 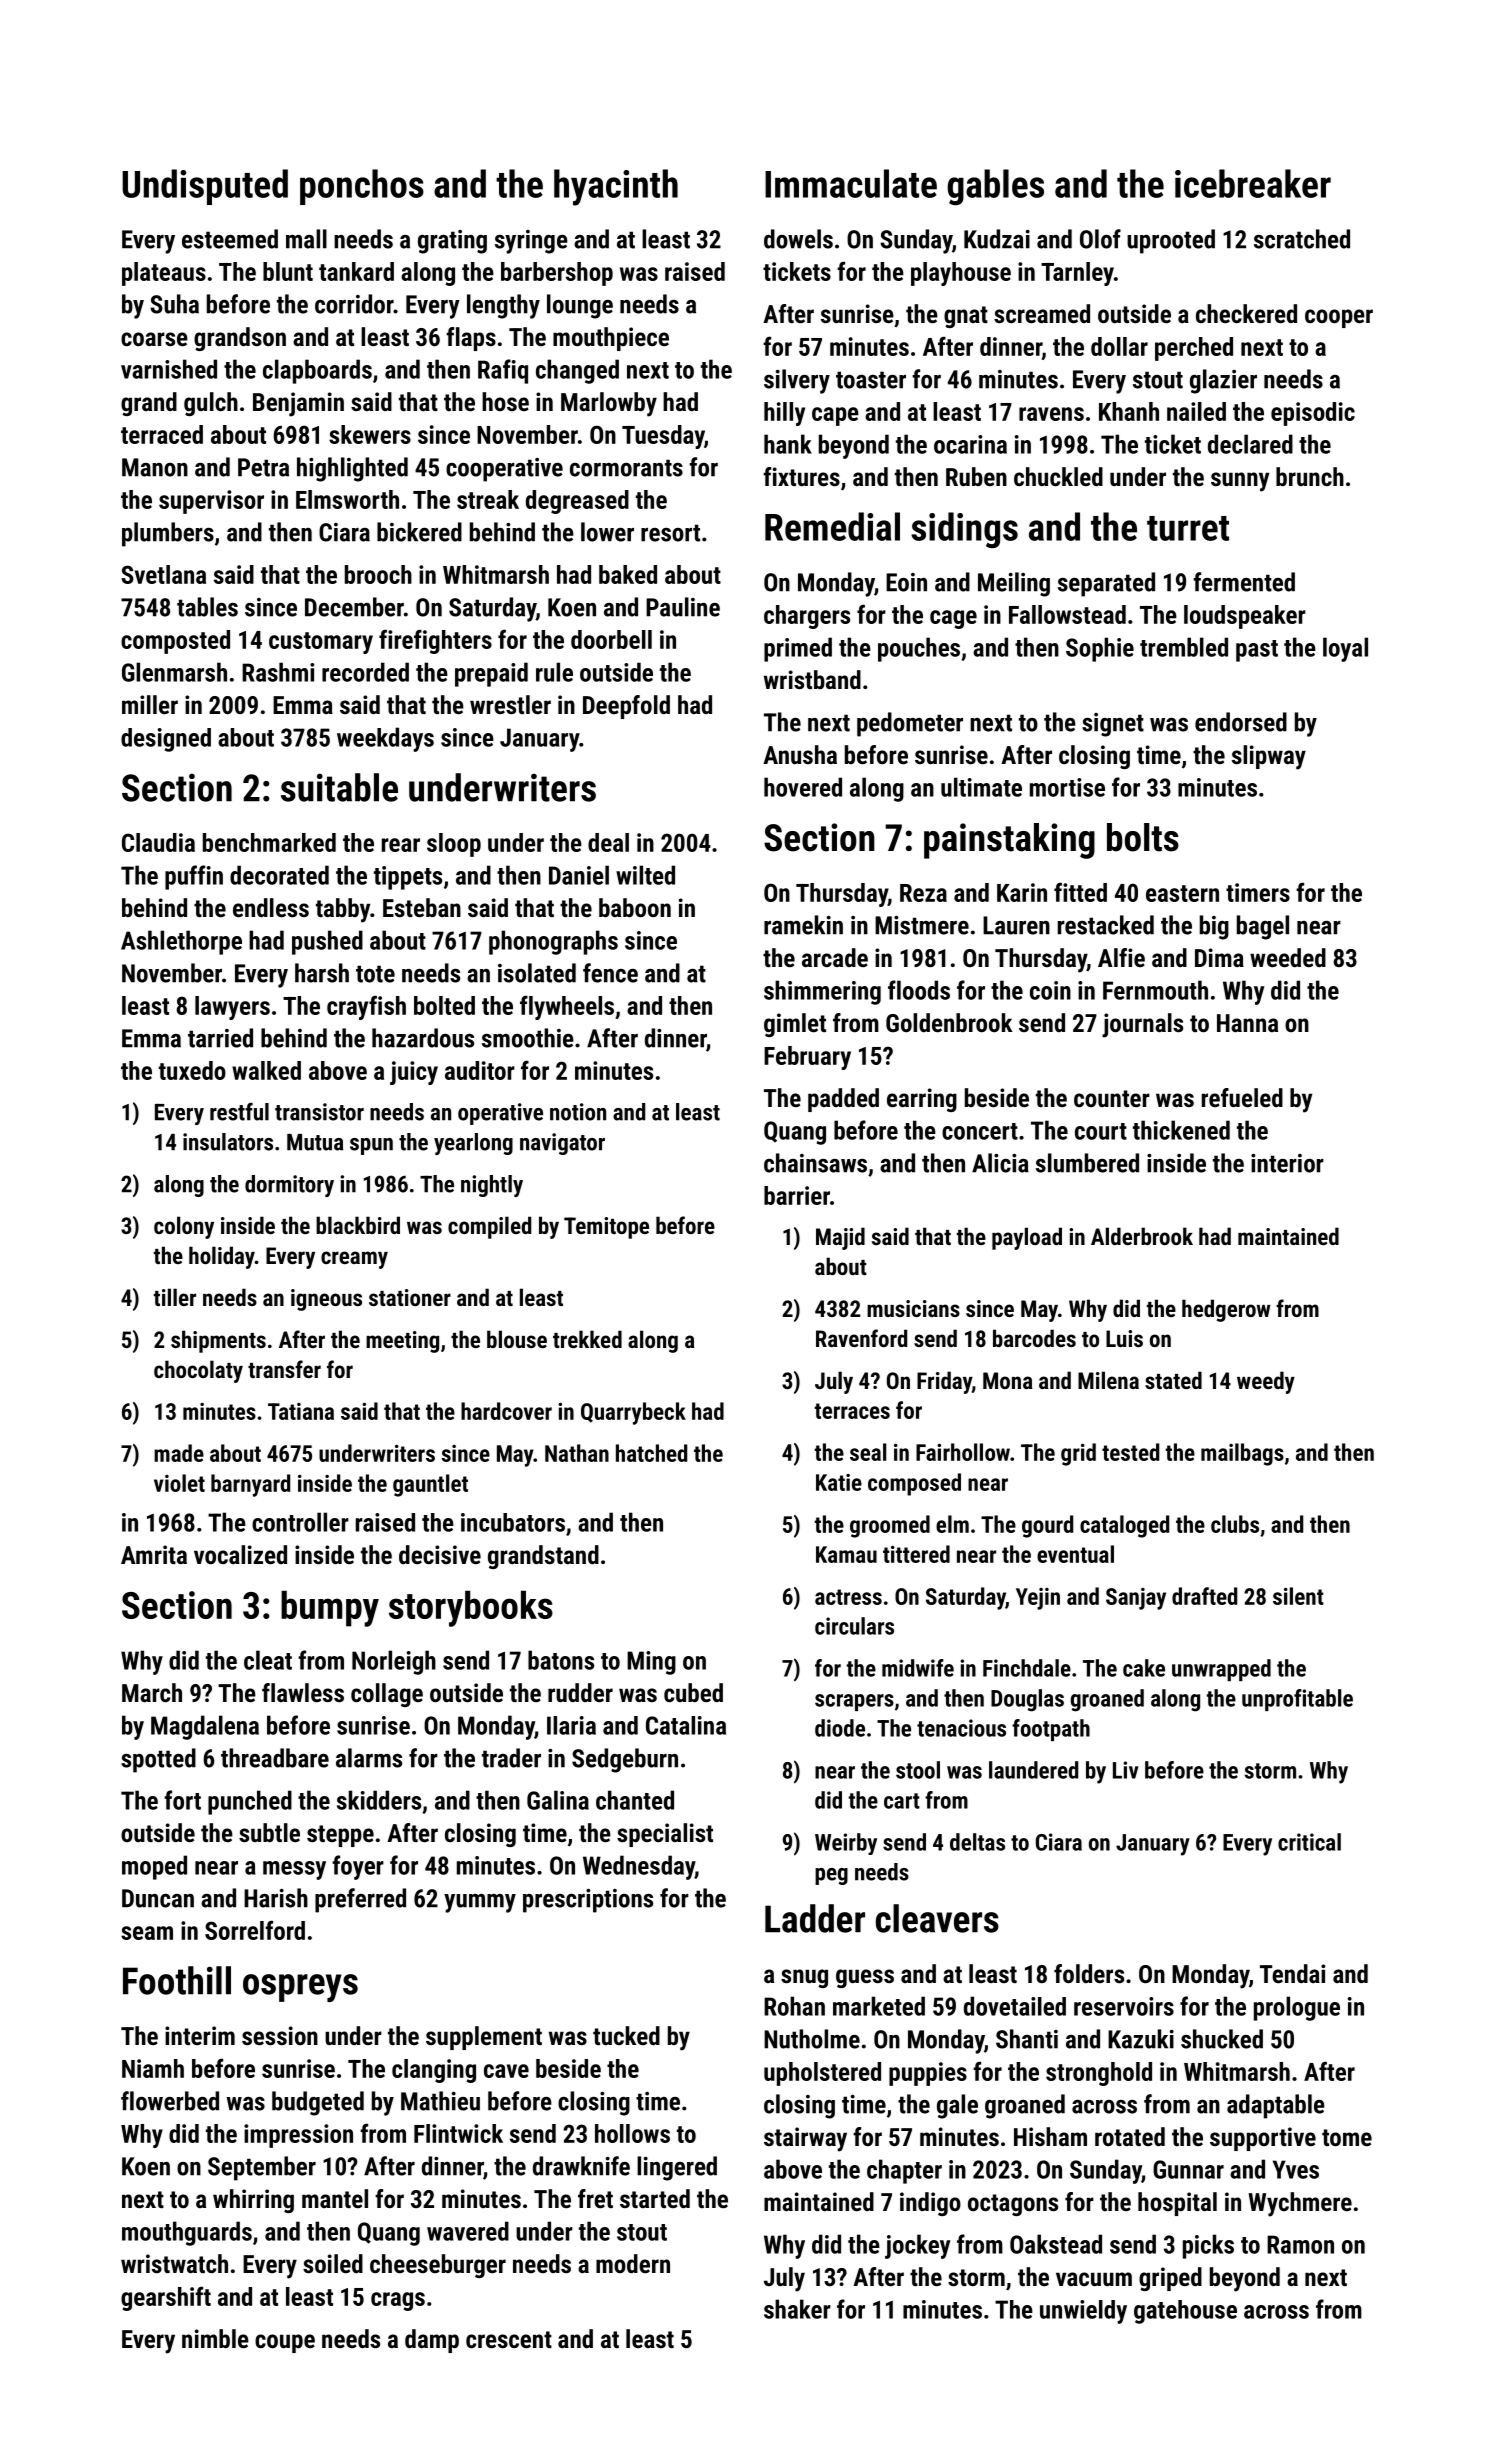 I want to click on clanging, so click(x=434, y=2071).
